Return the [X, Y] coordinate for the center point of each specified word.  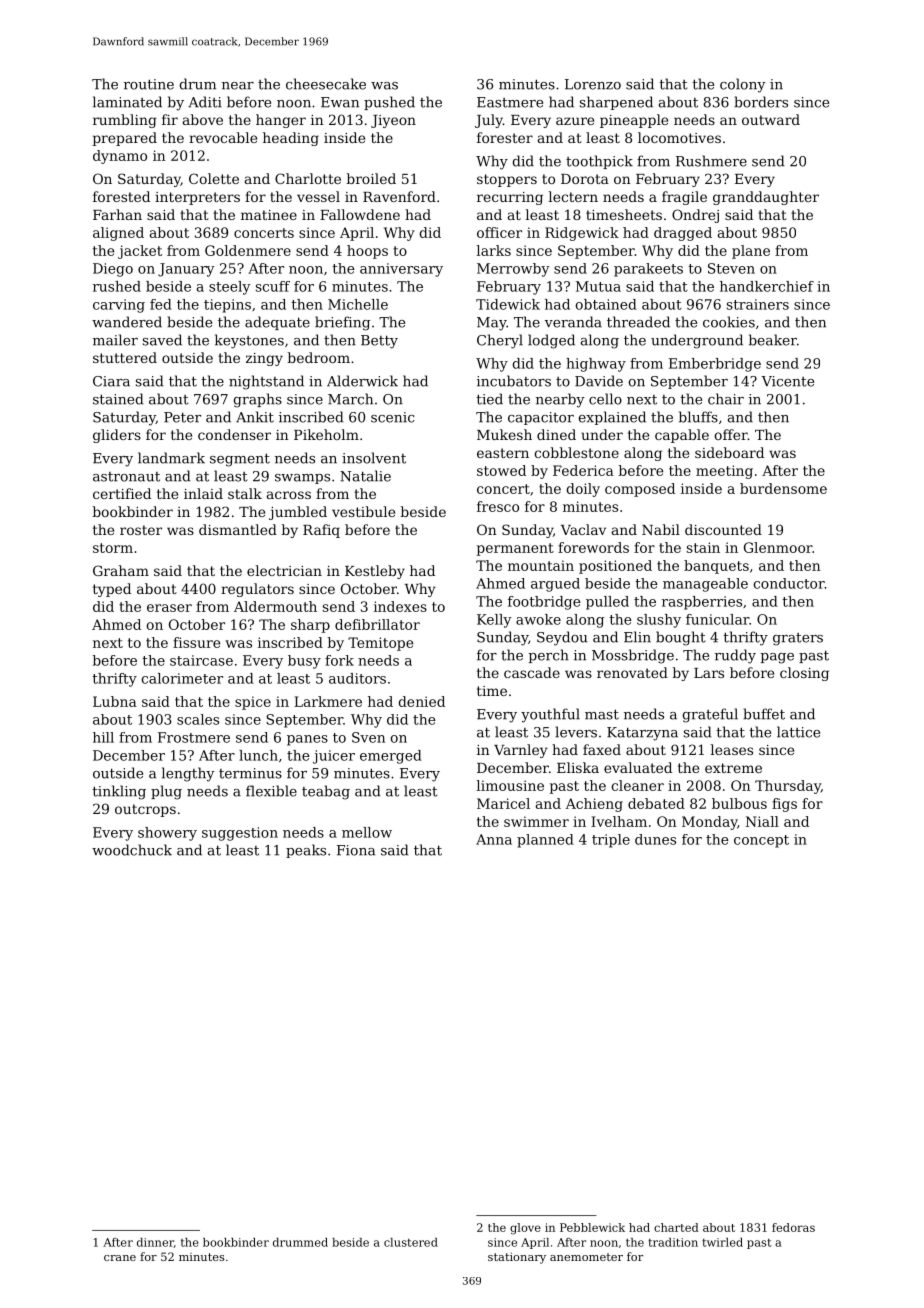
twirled [722, 1242]
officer [499, 232]
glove [525, 1229]
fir [170, 119]
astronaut [126, 477]
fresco [498, 506]
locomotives [679, 137]
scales [198, 719]
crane [120, 1258]
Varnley [521, 751]
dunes [655, 839]
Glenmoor [778, 547]
